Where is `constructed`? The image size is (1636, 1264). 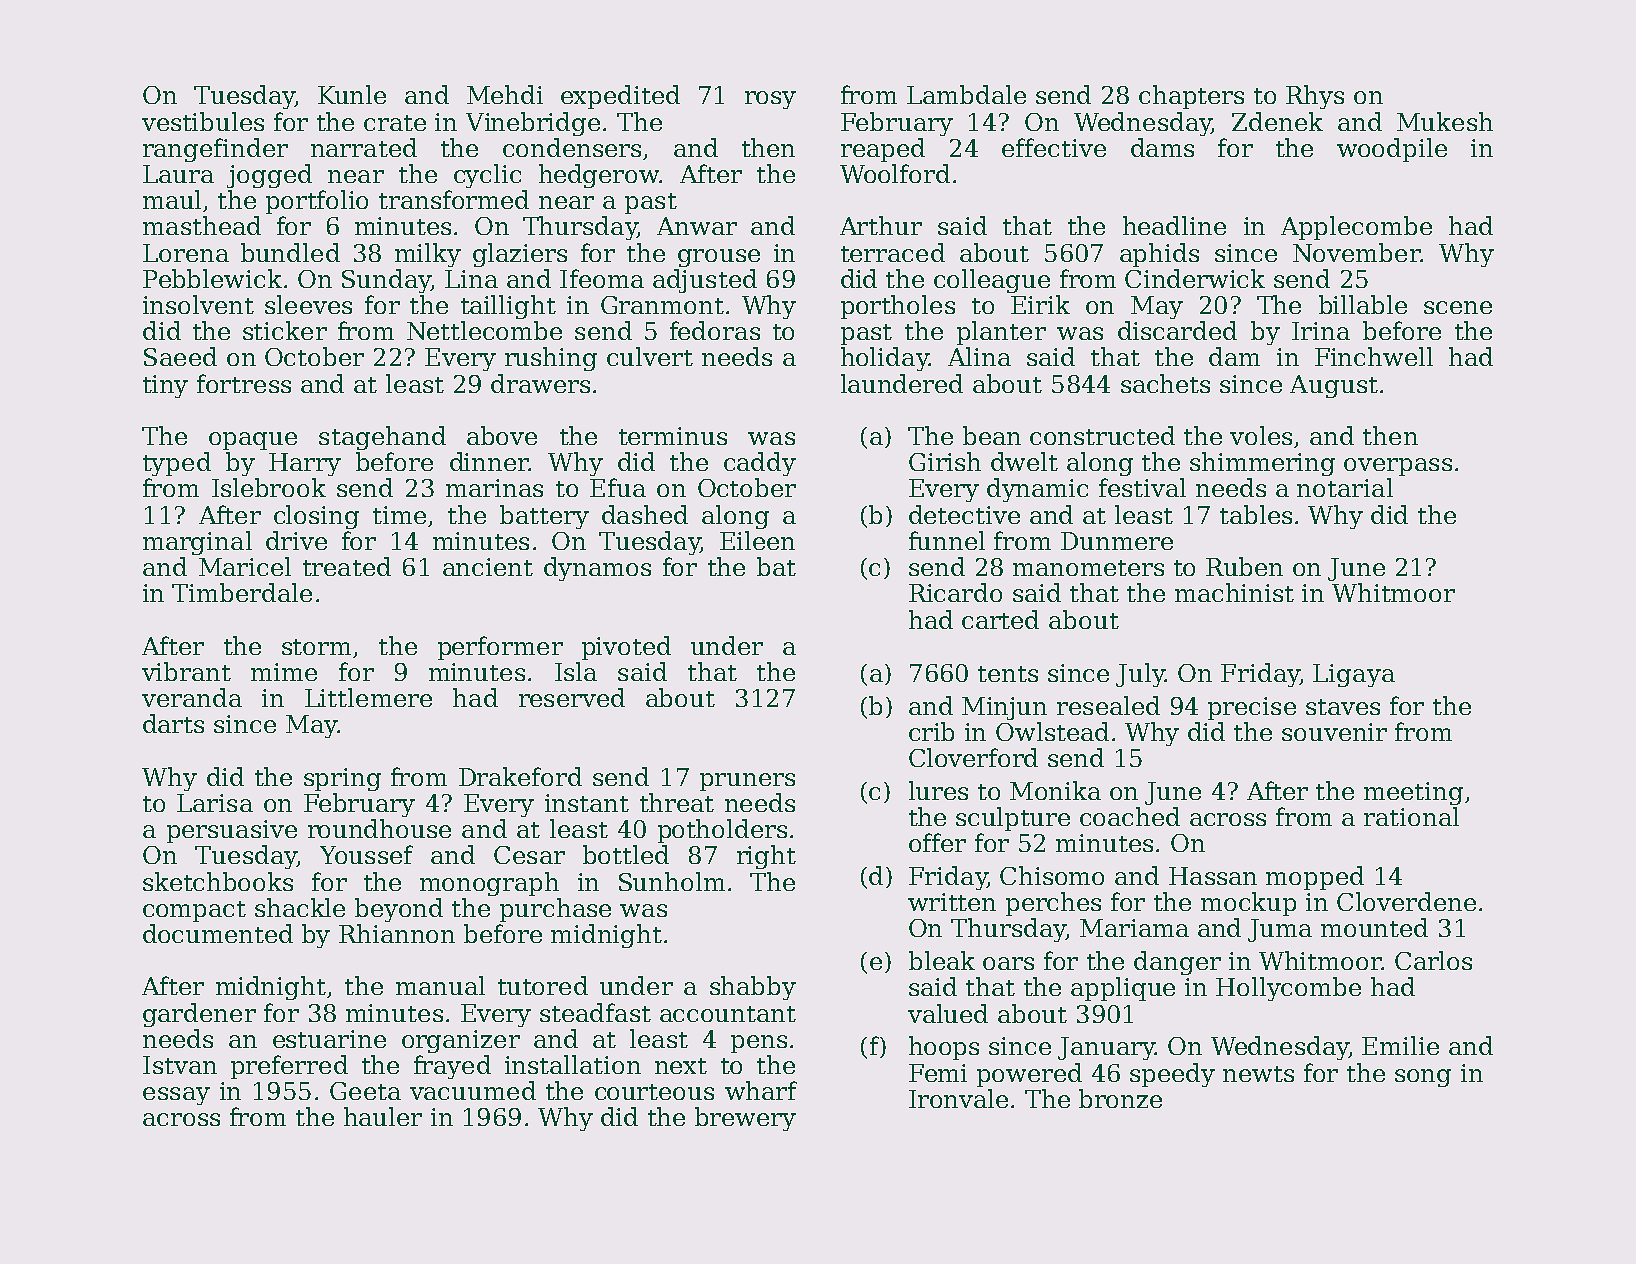
constructed is located at coordinates (1102, 435).
